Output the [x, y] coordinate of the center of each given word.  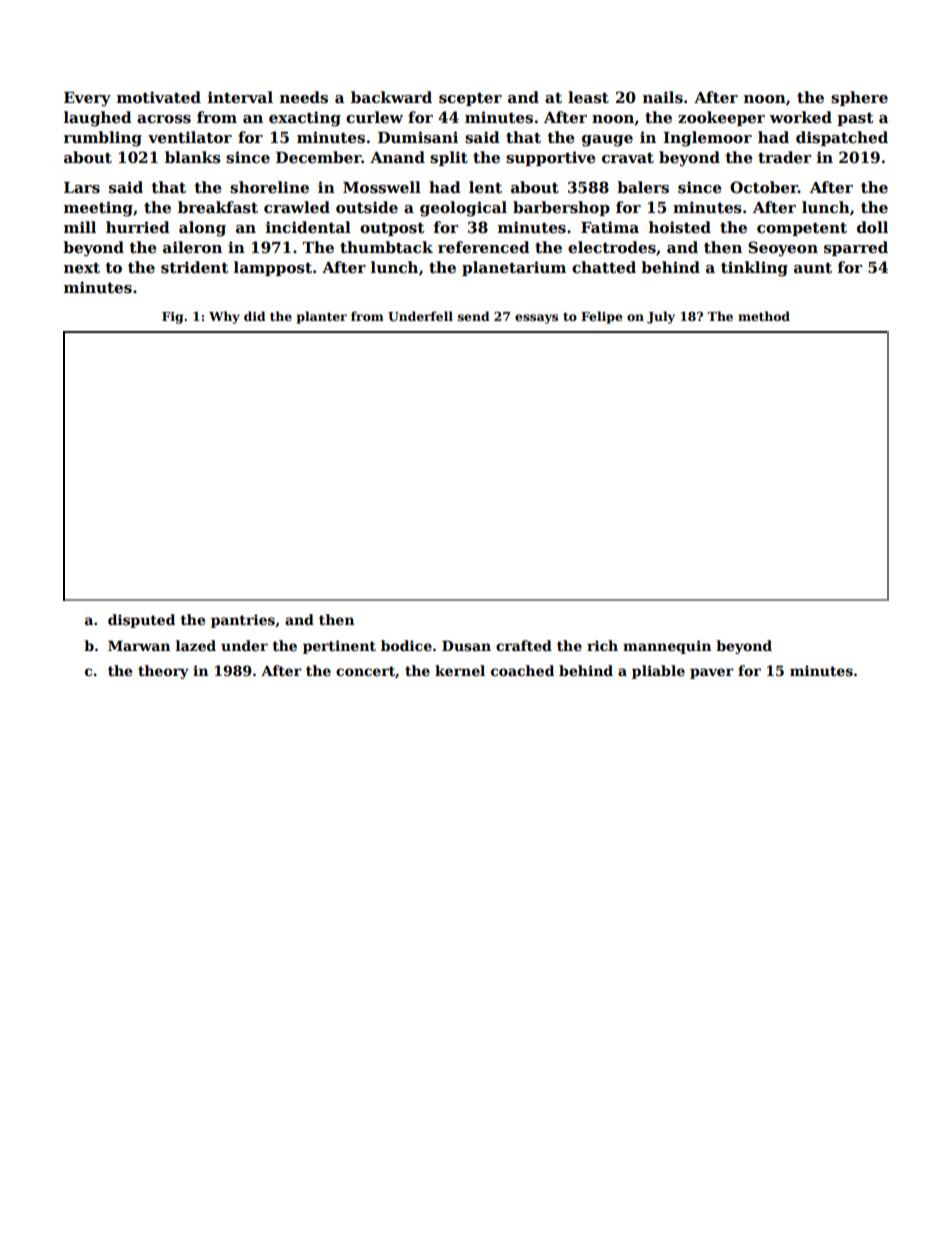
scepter [470, 99]
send [474, 316]
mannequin [667, 647]
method [764, 316]
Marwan [139, 645]
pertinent [339, 647]
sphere [859, 98]
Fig [172, 318]
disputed [141, 621]
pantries [243, 621]
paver [712, 673]
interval [240, 97]
